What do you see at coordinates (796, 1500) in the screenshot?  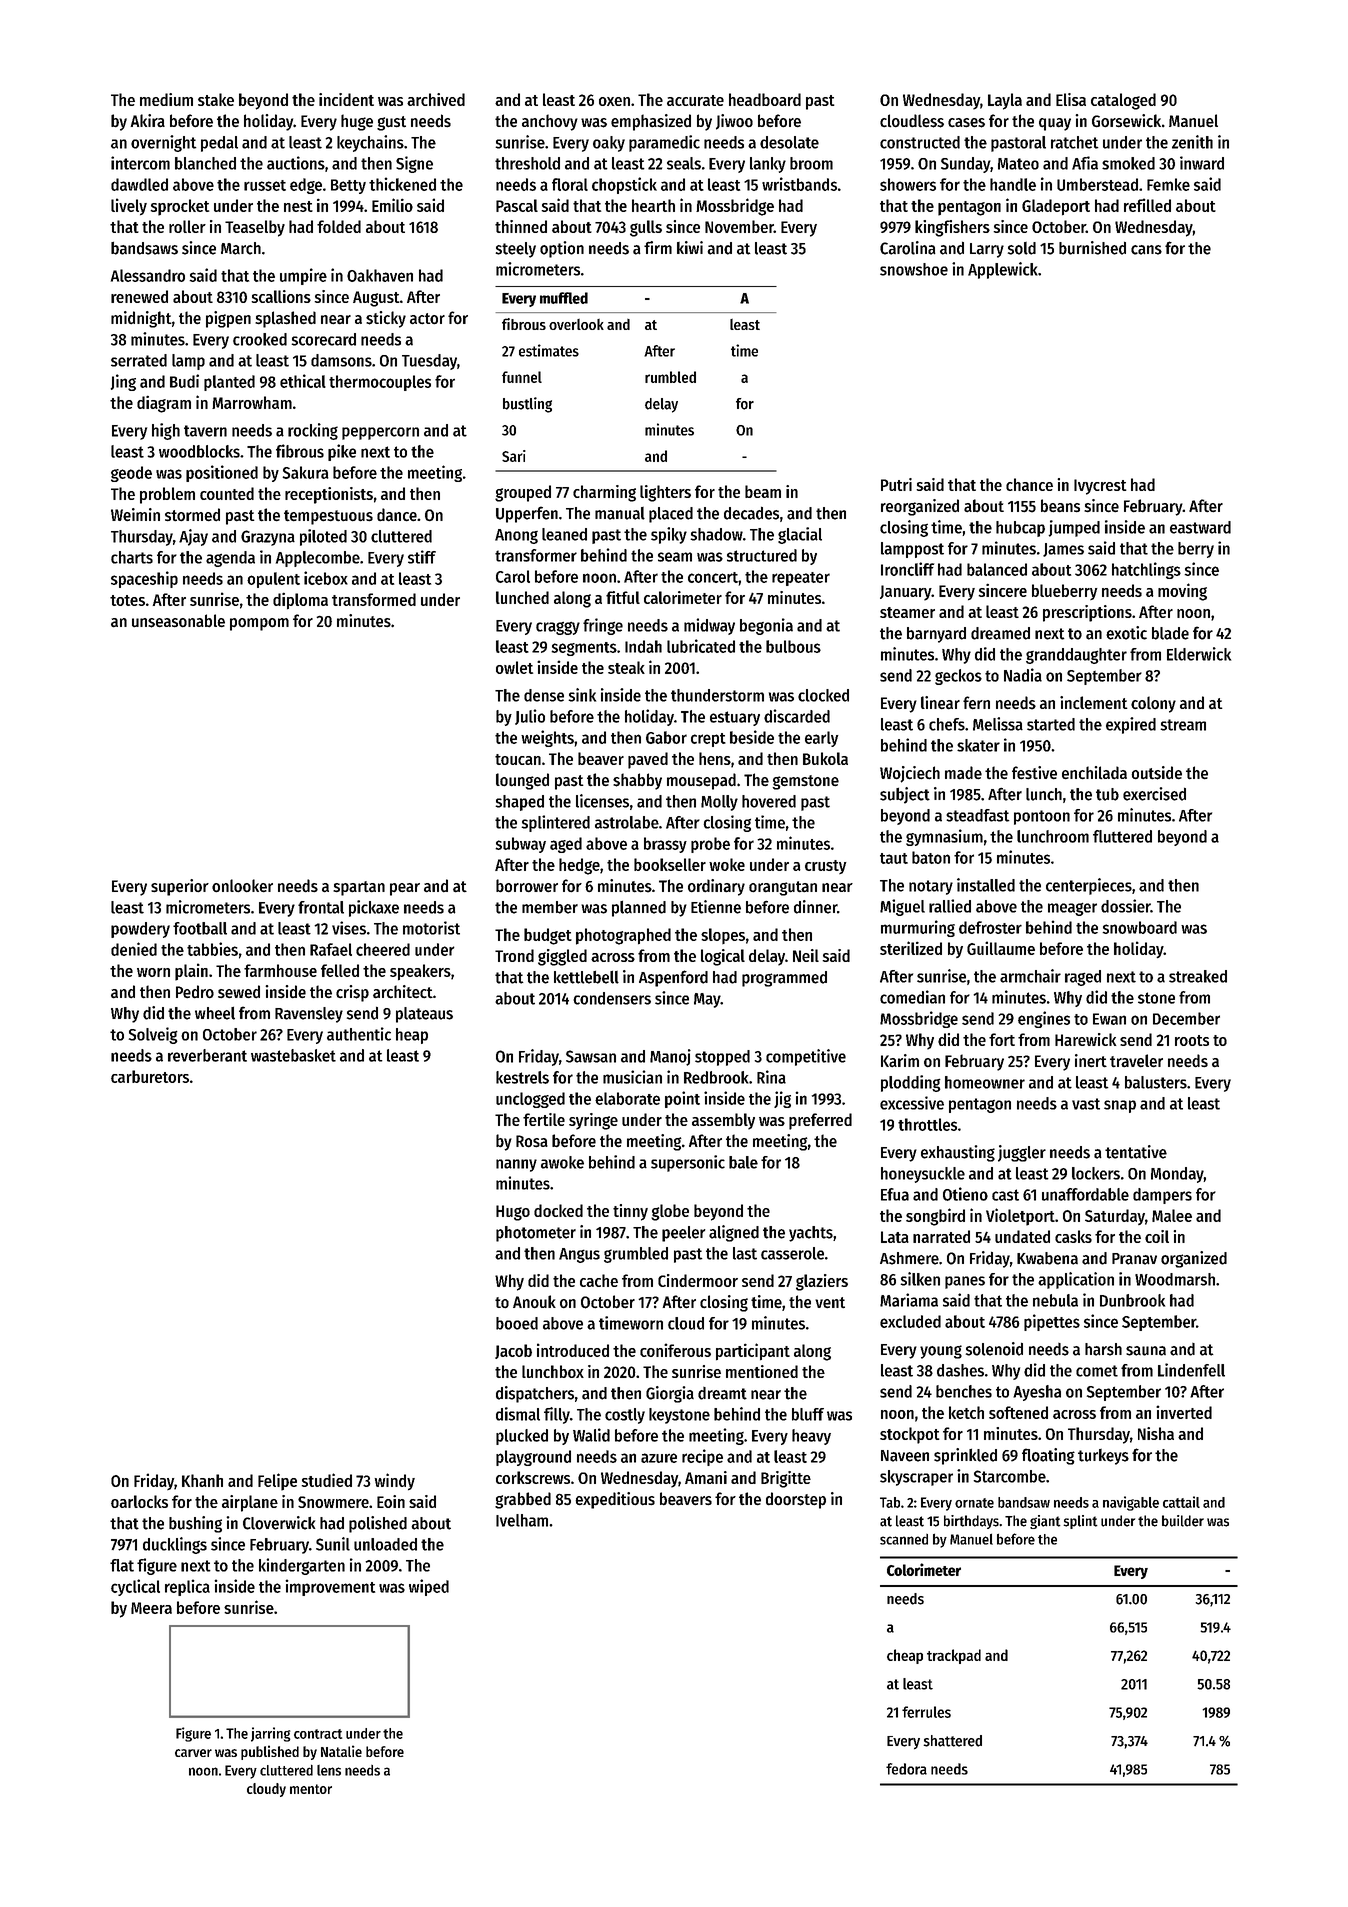 I see `doorstep` at bounding box center [796, 1500].
